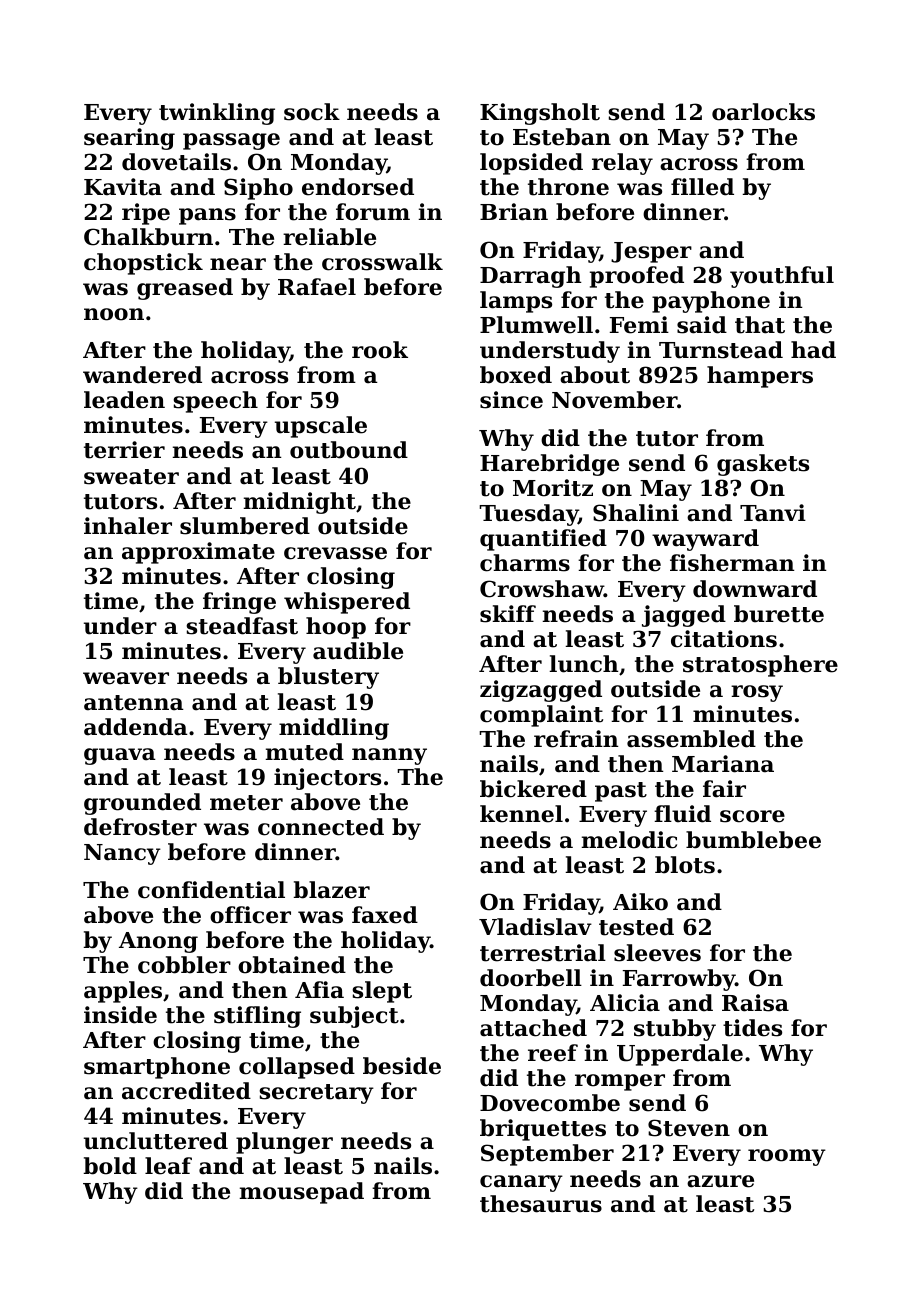 This image has height=1311, width=924. I want to click on faxed, so click(385, 915).
